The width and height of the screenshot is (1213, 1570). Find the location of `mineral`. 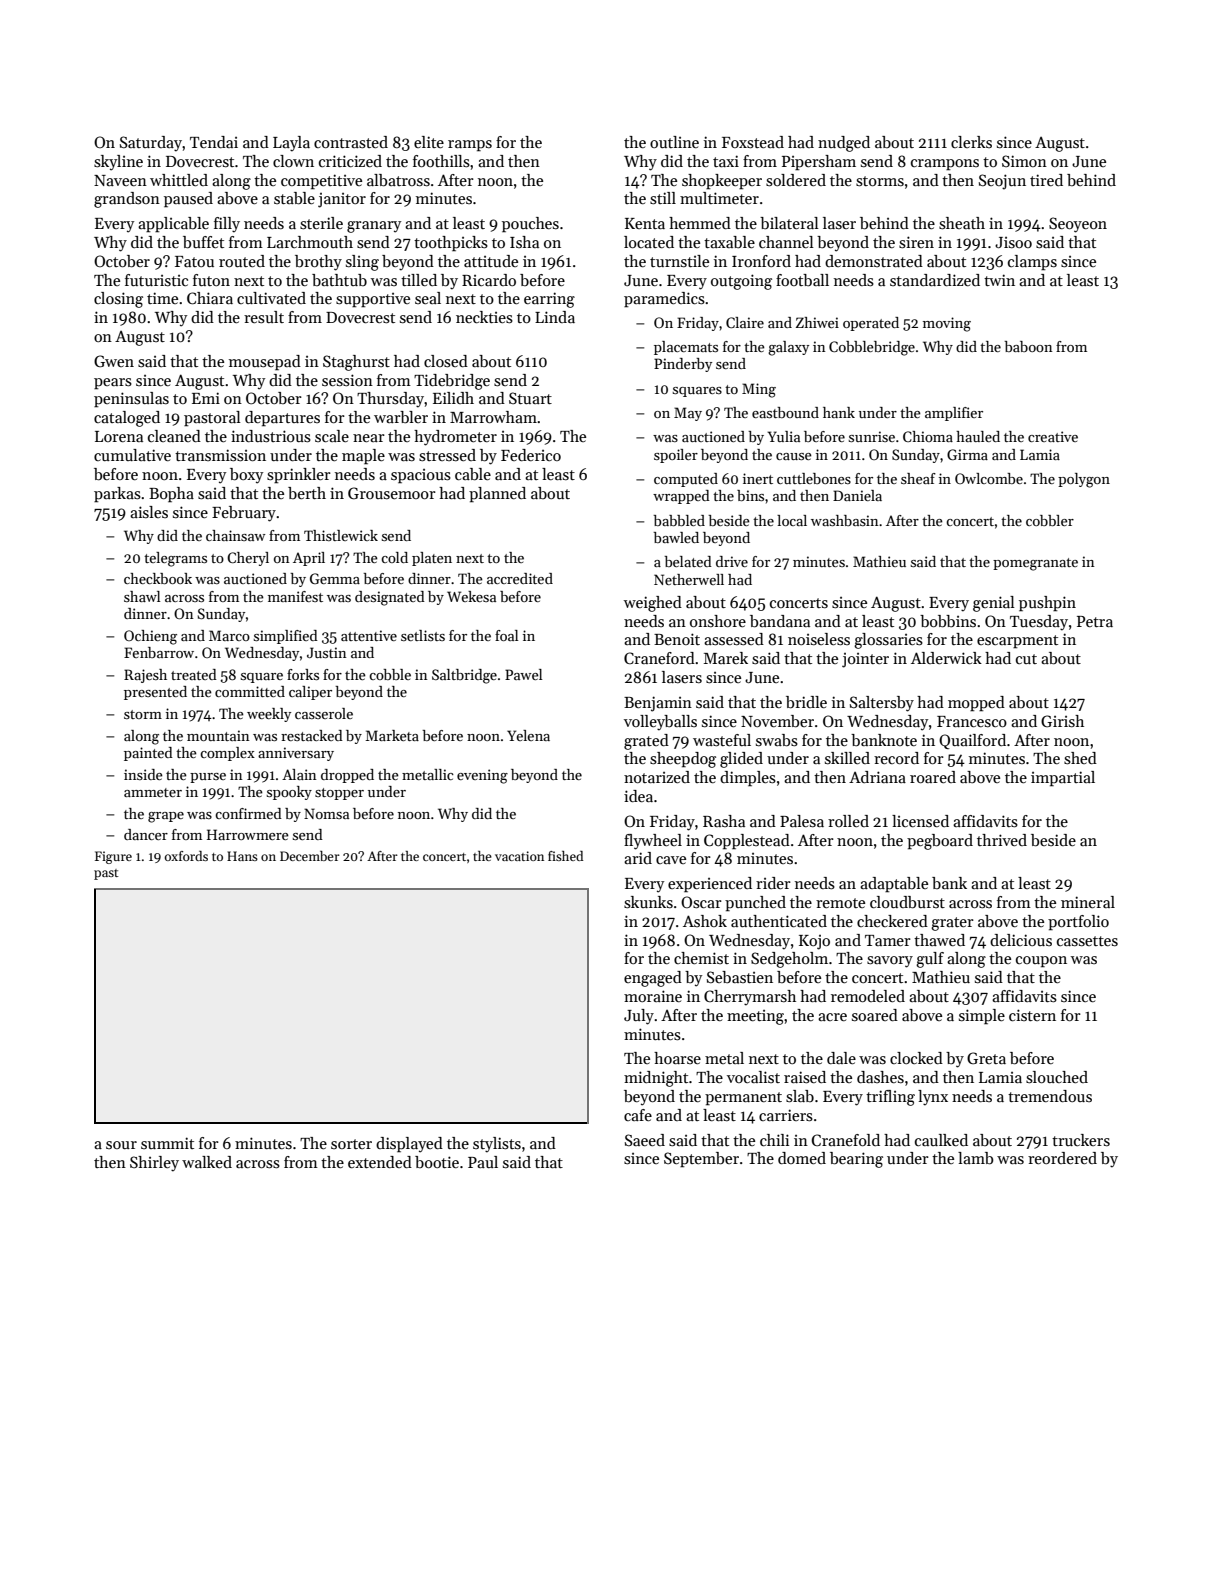

mineral is located at coordinates (1088, 902).
